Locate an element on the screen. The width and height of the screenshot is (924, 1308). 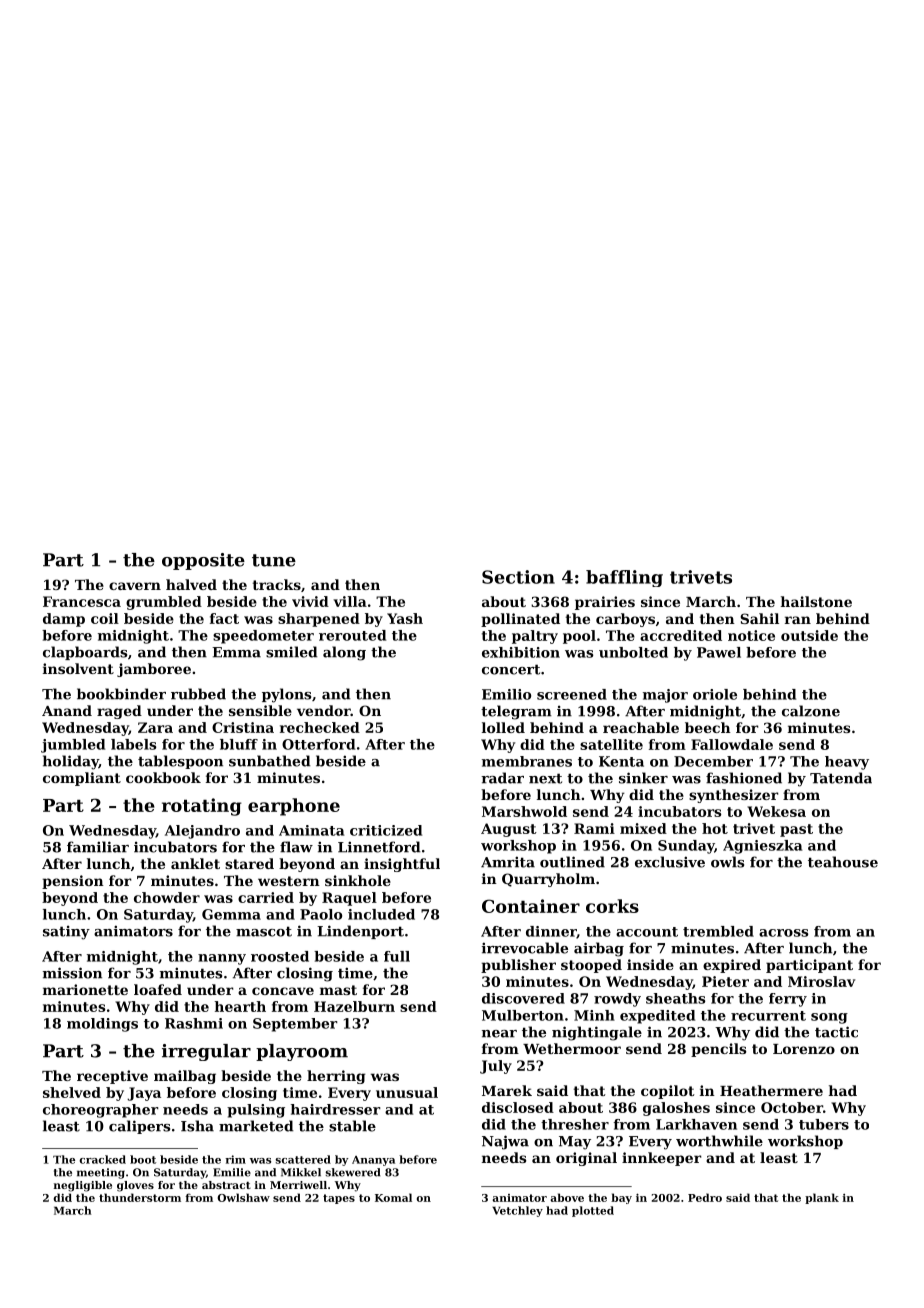
meeting is located at coordinates (101, 1173).
